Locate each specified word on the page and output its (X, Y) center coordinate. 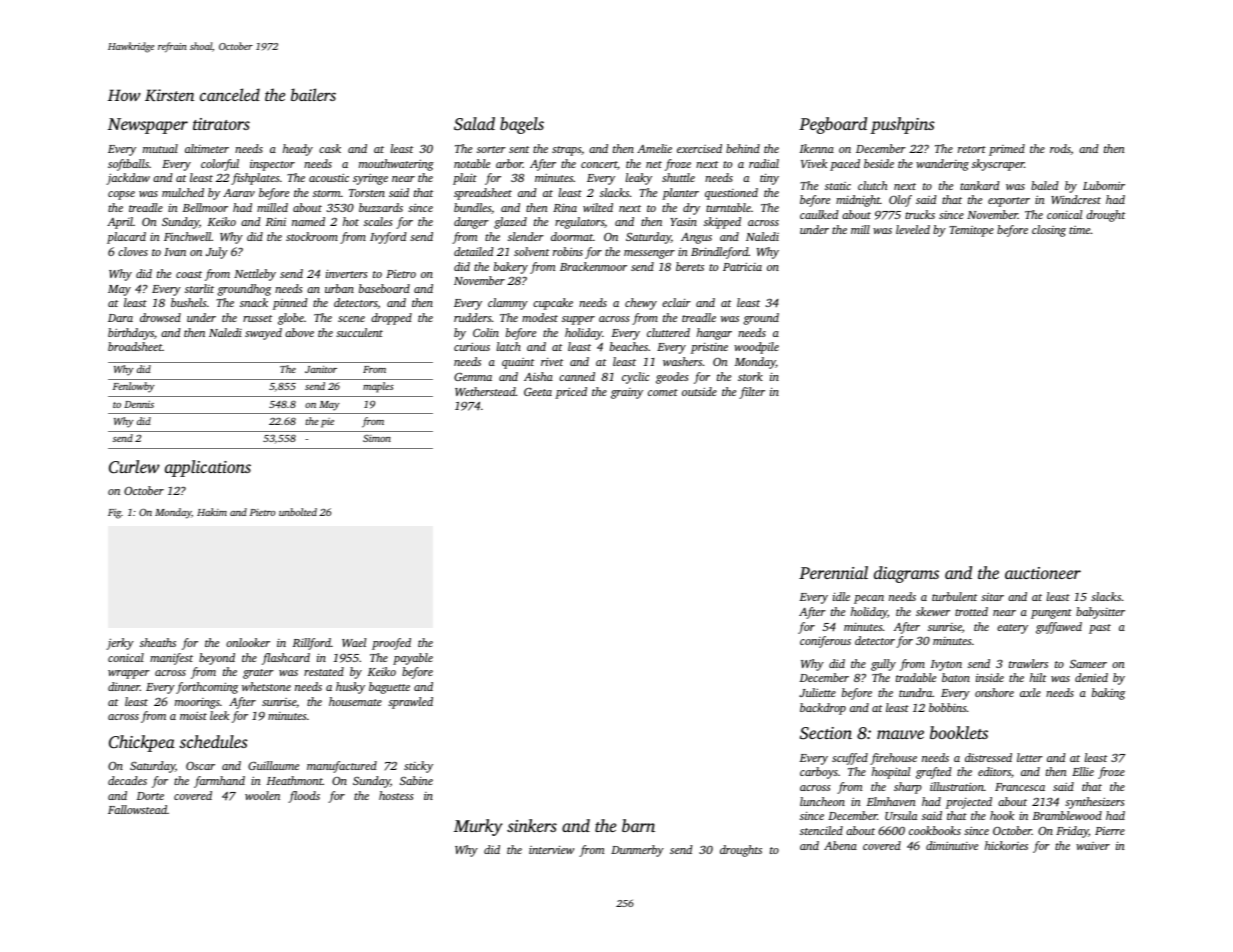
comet (663, 392)
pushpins (902, 125)
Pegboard (833, 125)
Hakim (212, 512)
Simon (377, 438)
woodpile (756, 348)
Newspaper (148, 126)
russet (258, 318)
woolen (262, 795)
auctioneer (1043, 573)
